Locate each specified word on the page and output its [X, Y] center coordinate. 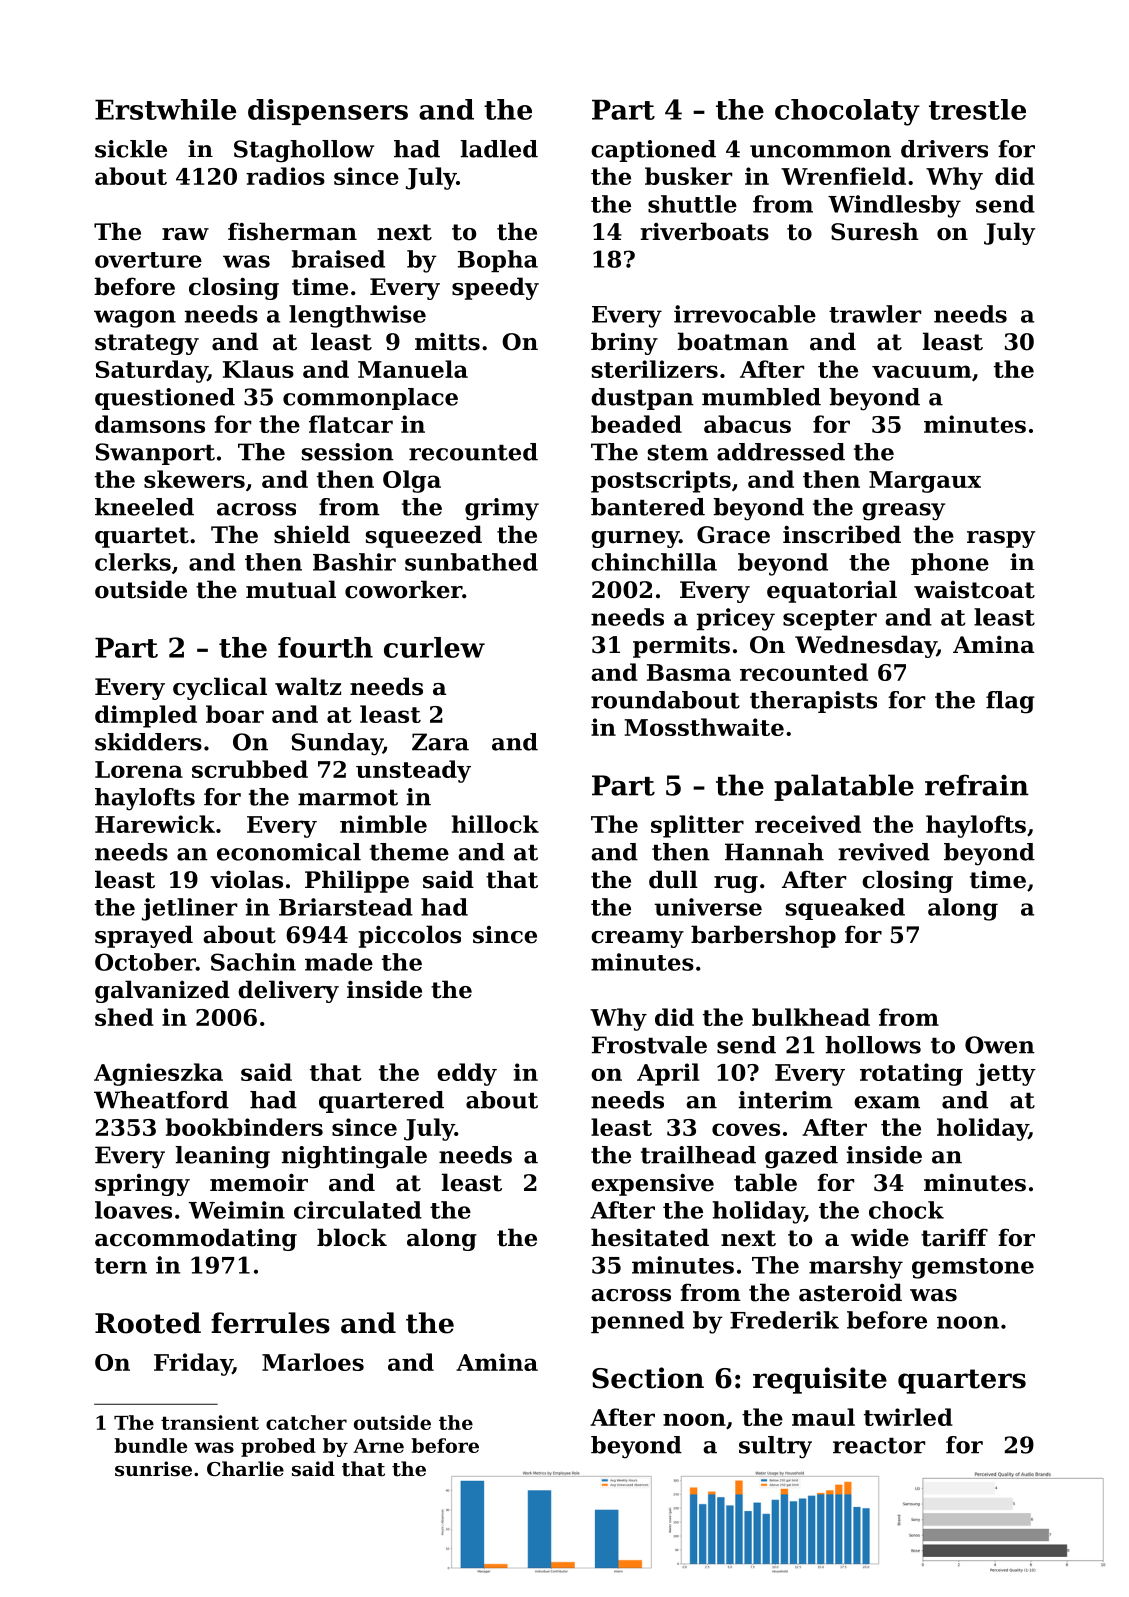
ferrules [270, 1323]
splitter [697, 826]
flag [1010, 702]
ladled [499, 149]
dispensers [328, 112]
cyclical [220, 688]
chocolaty [847, 112]
